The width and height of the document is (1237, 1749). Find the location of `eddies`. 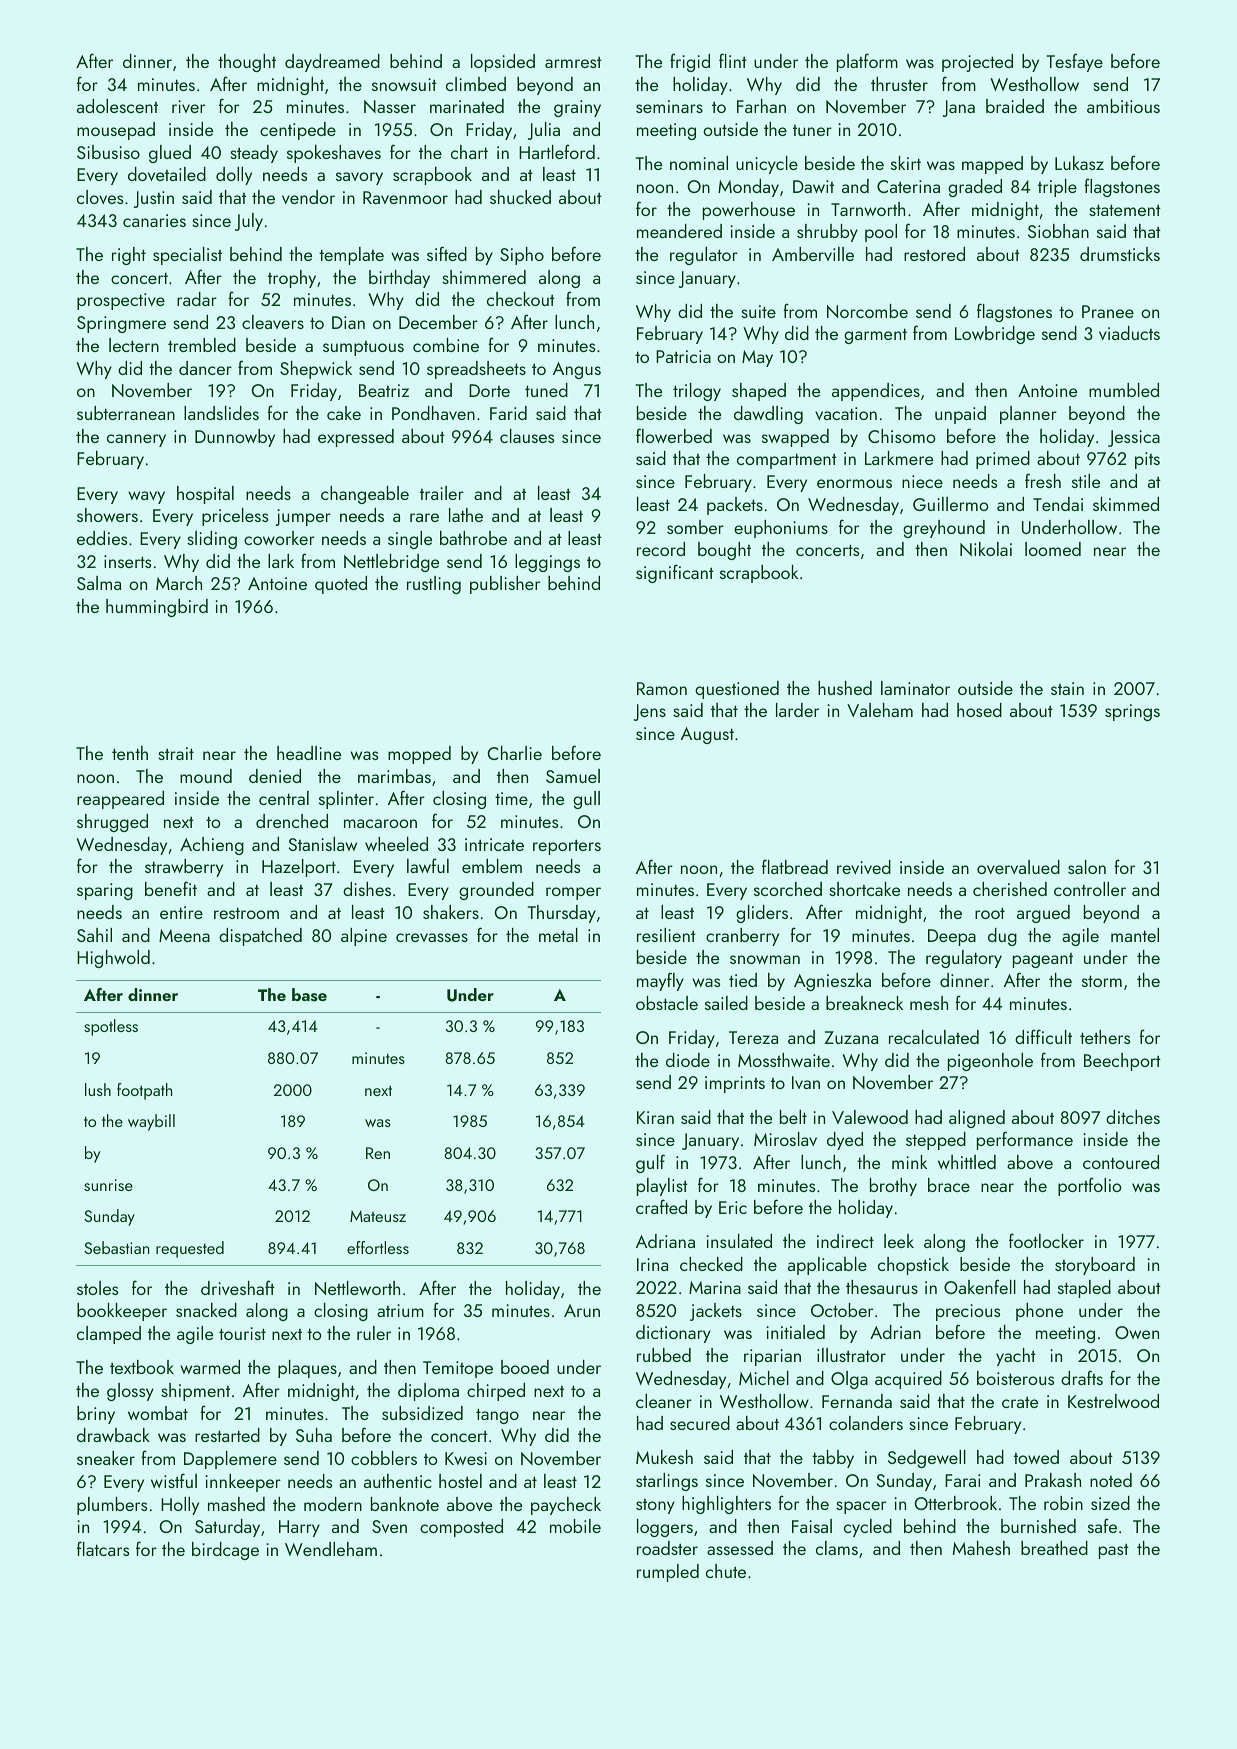

eddies is located at coordinates (102, 538).
